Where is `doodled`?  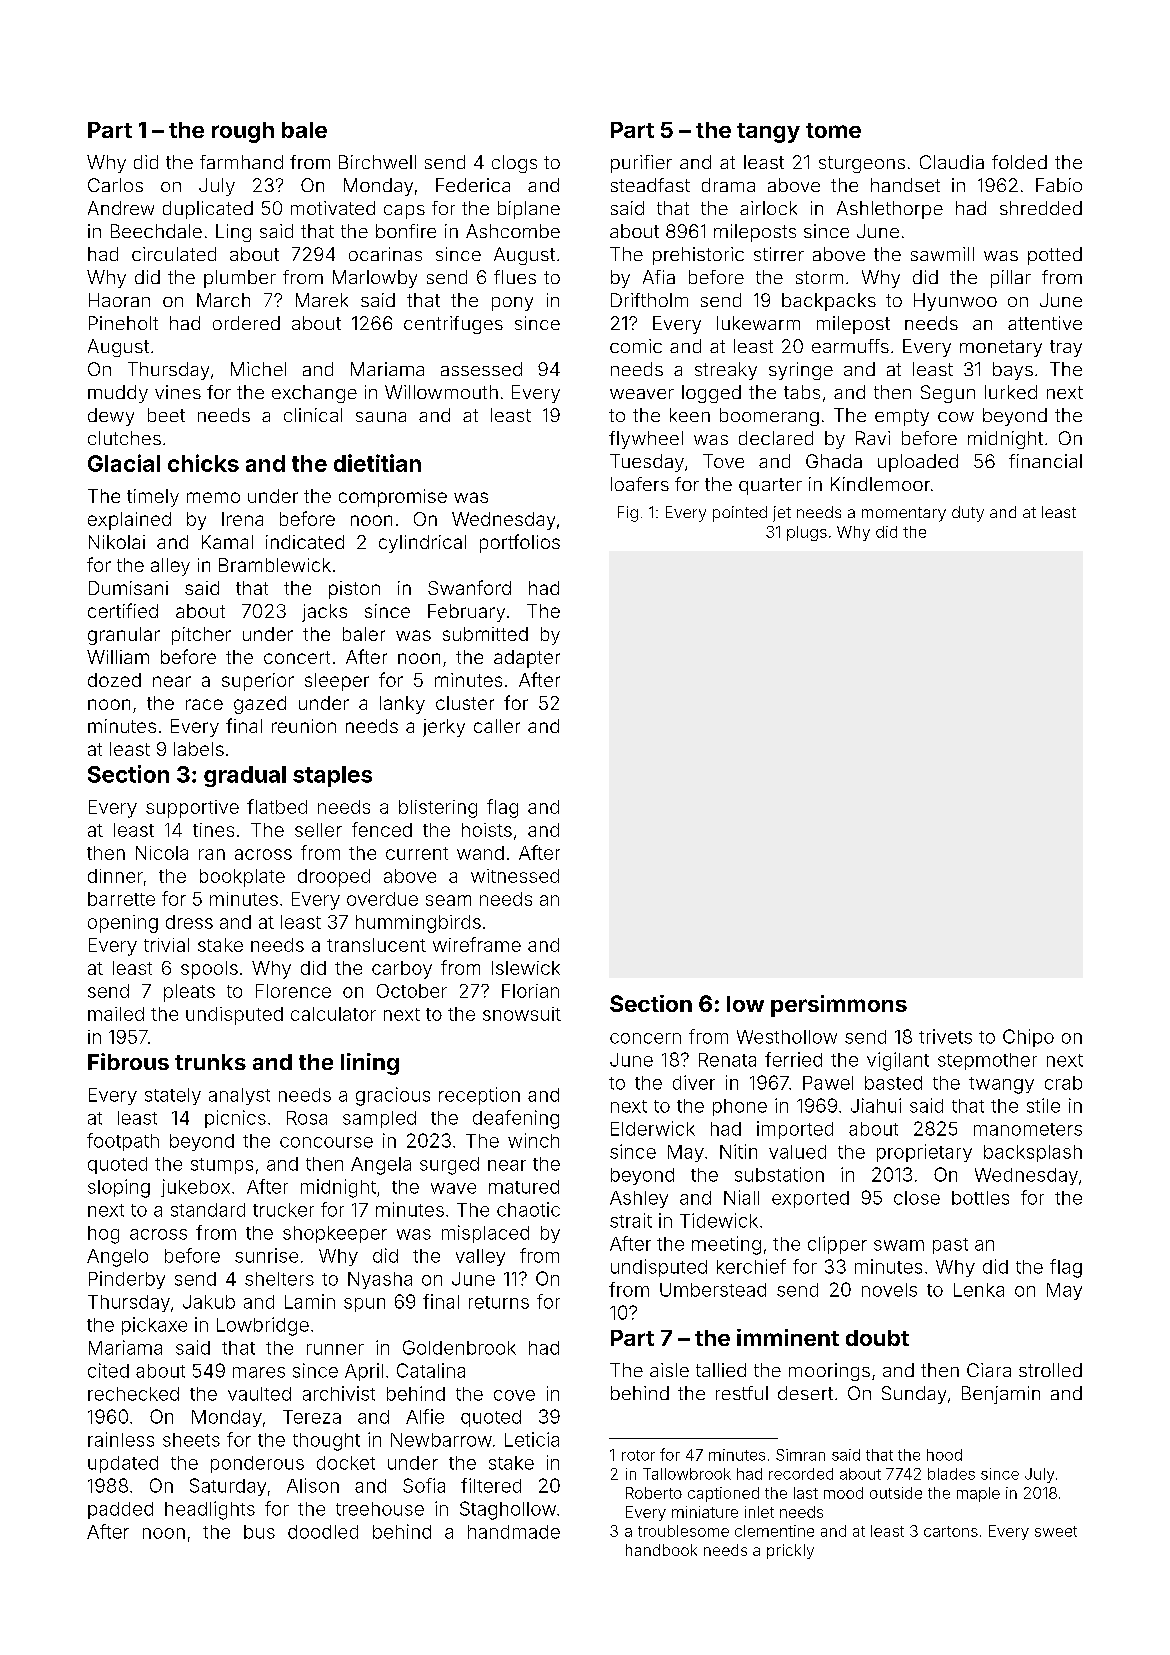 doodled is located at coordinates (323, 1532).
